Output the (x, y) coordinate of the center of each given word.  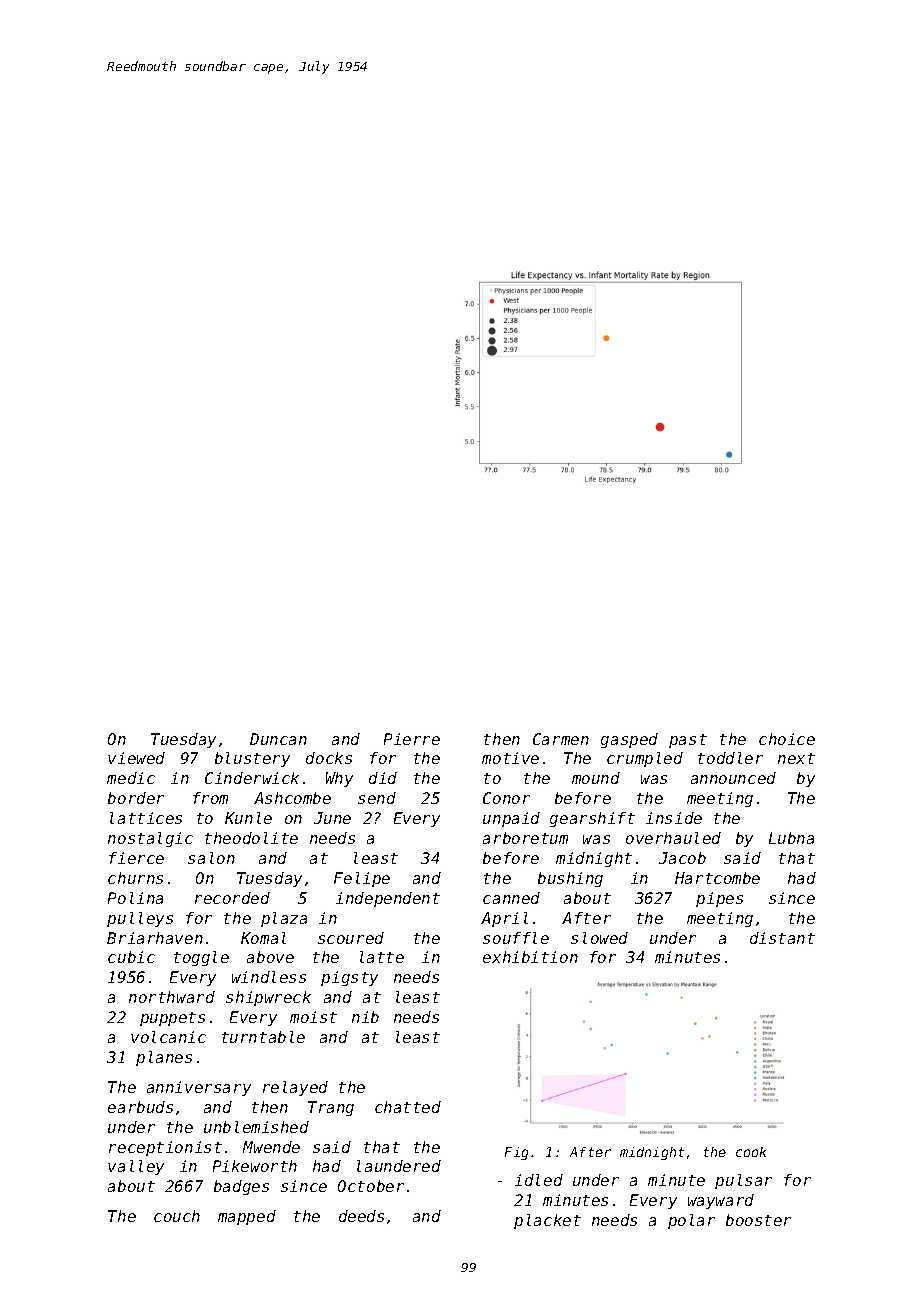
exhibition (530, 957)
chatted (408, 1107)
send (377, 798)
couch (177, 1216)
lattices (146, 818)
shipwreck (268, 998)
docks (329, 758)
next (796, 758)
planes (164, 1058)
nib (365, 1017)
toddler (730, 758)
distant (782, 938)
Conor (506, 798)
